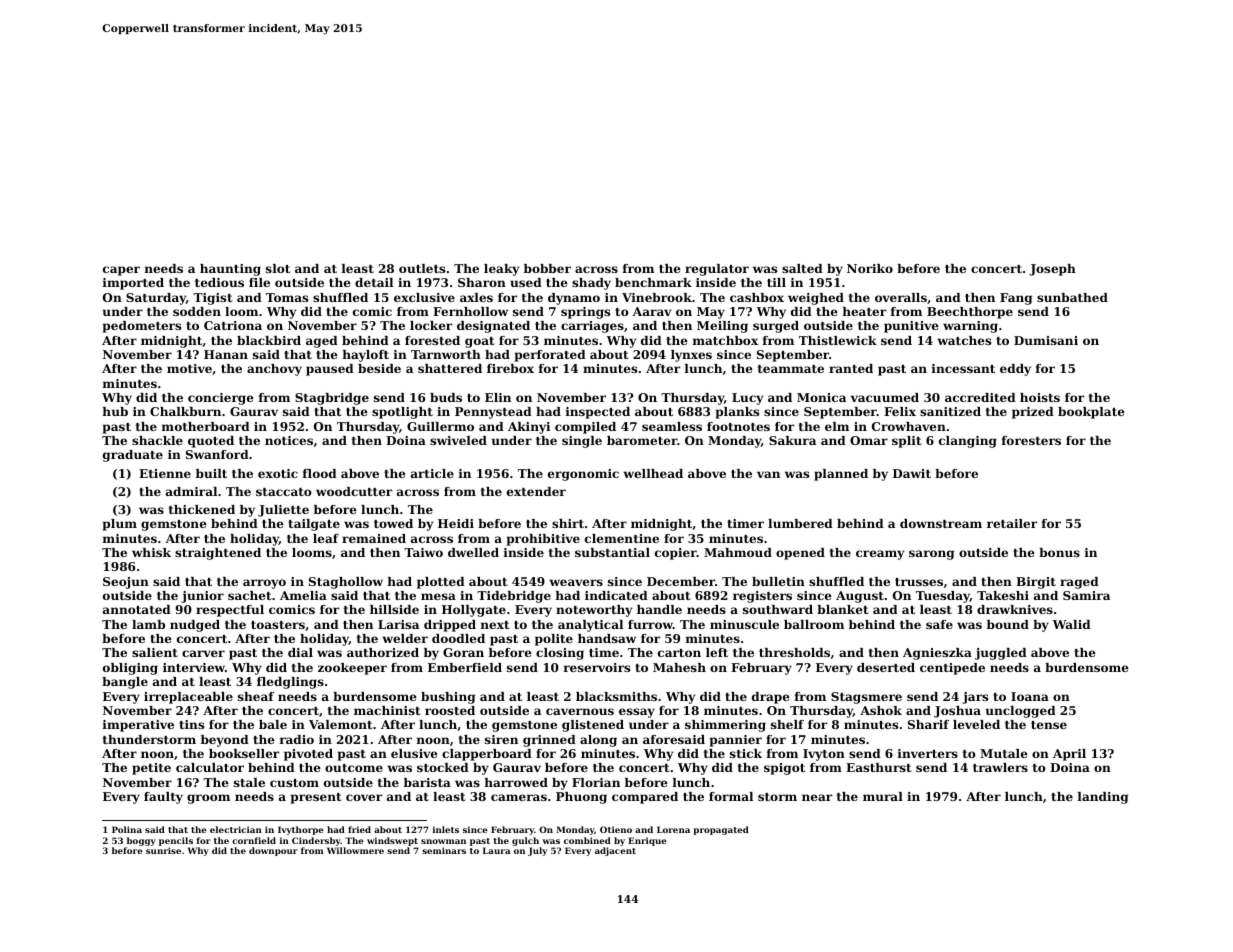 The image size is (1233, 952). What do you see at coordinates (1072, 297) in the screenshot?
I see `sunbathed` at bounding box center [1072, 297].
